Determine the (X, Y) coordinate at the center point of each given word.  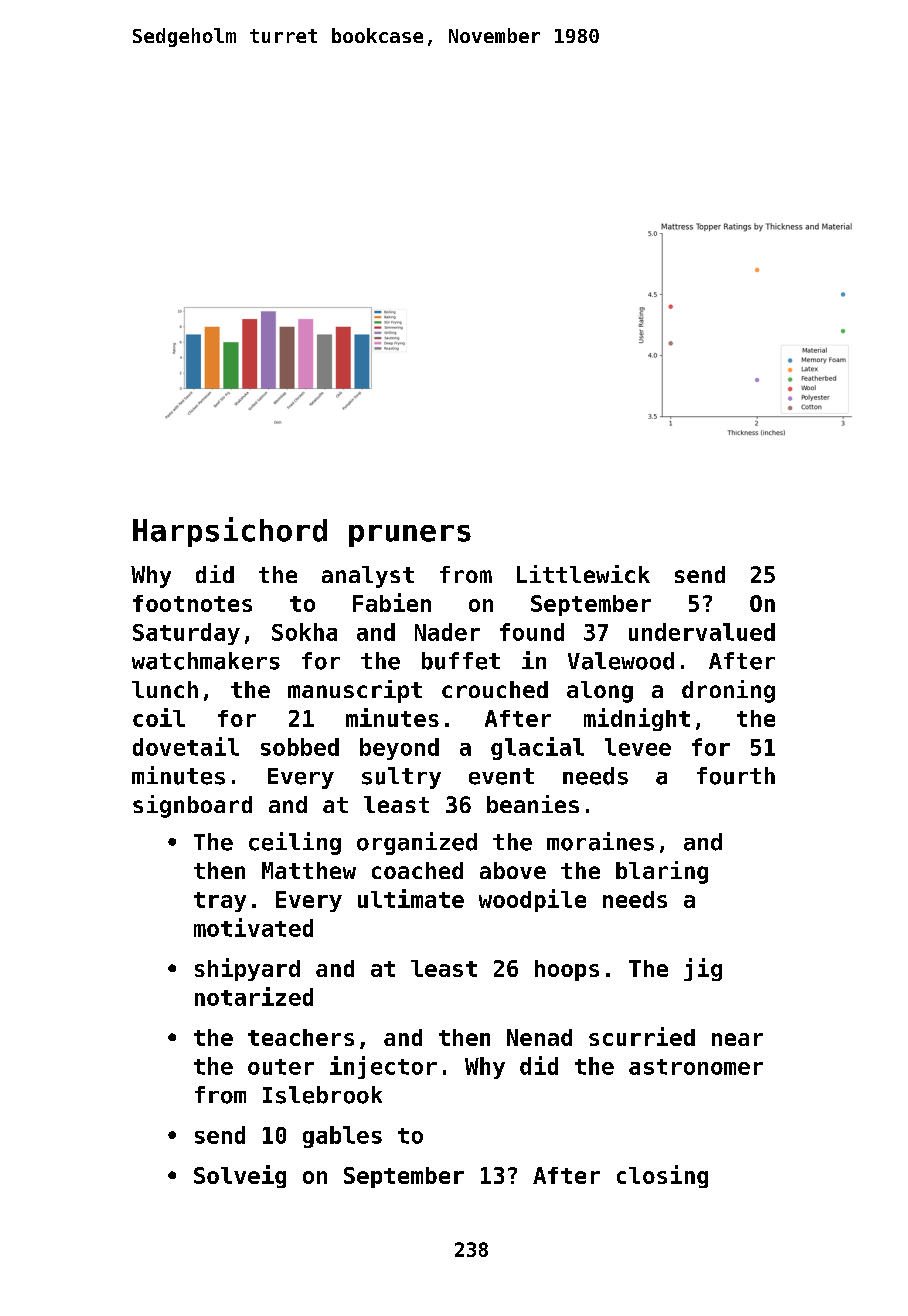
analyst (368, 577)
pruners (410, 536)
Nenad (539, 1037)
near (737, 1039)
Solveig (240, 1176)
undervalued (702, 632)
